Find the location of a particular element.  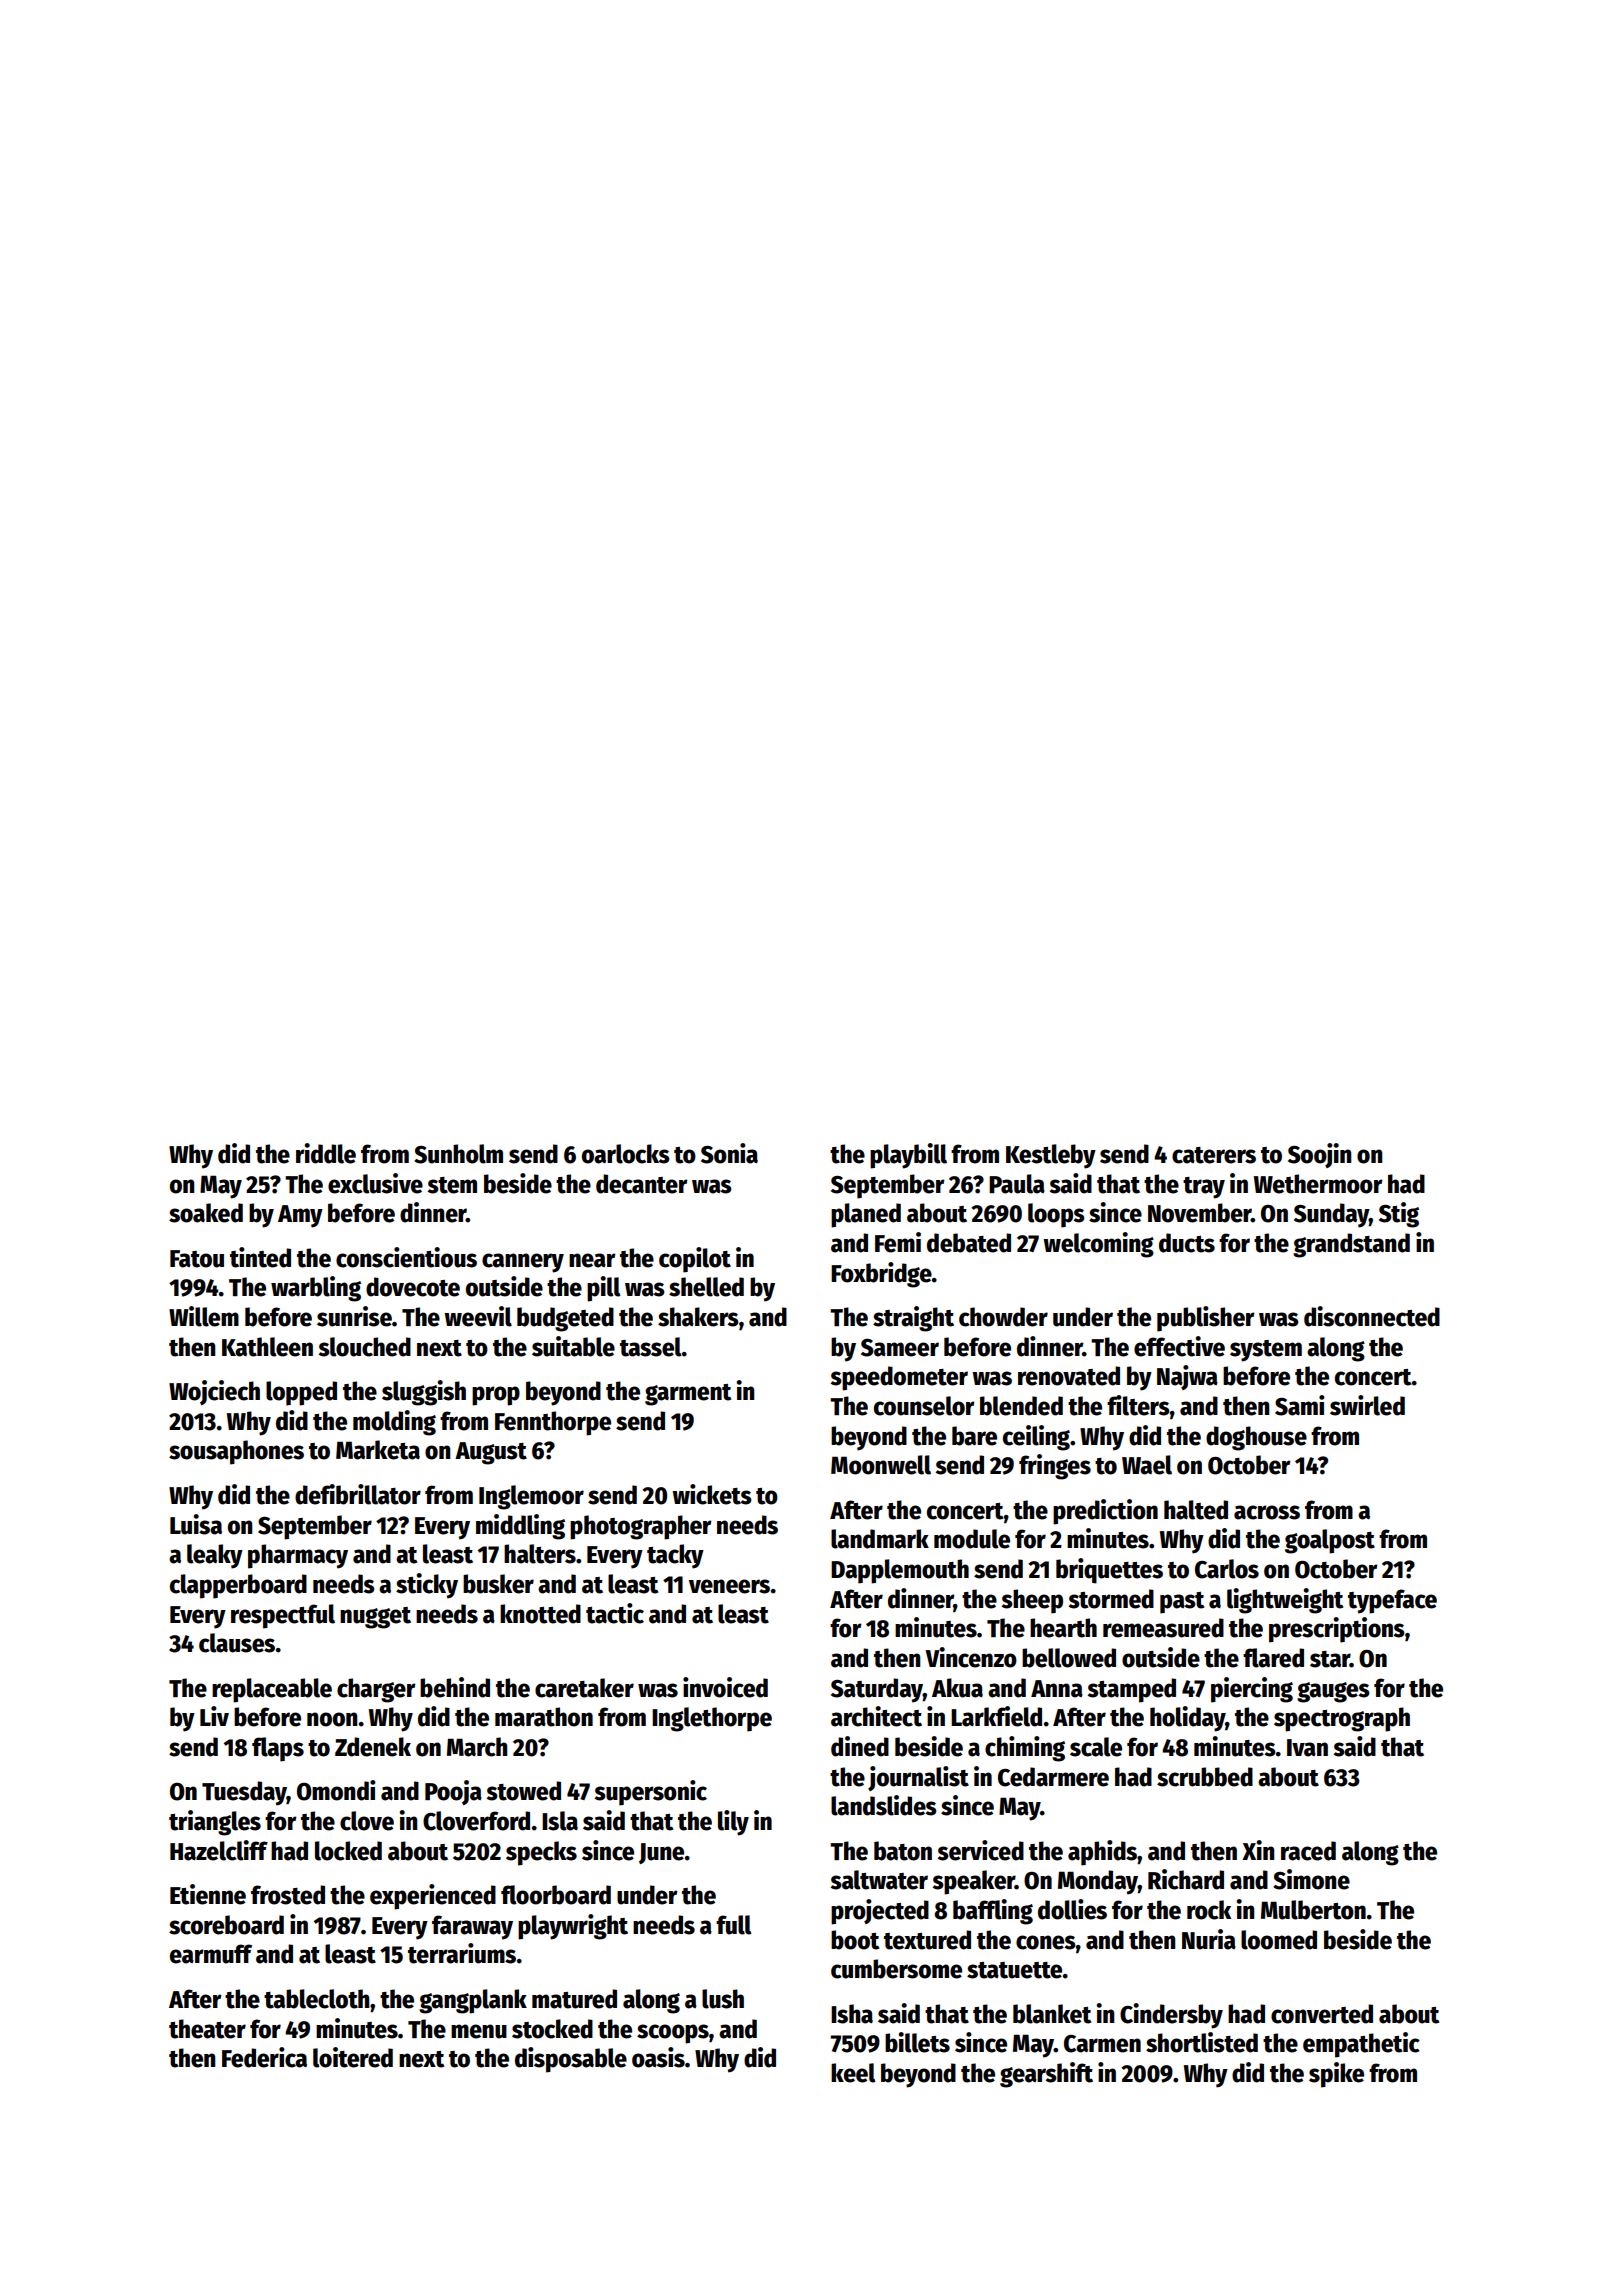

nugget is located at coordinates (375, 1618).
